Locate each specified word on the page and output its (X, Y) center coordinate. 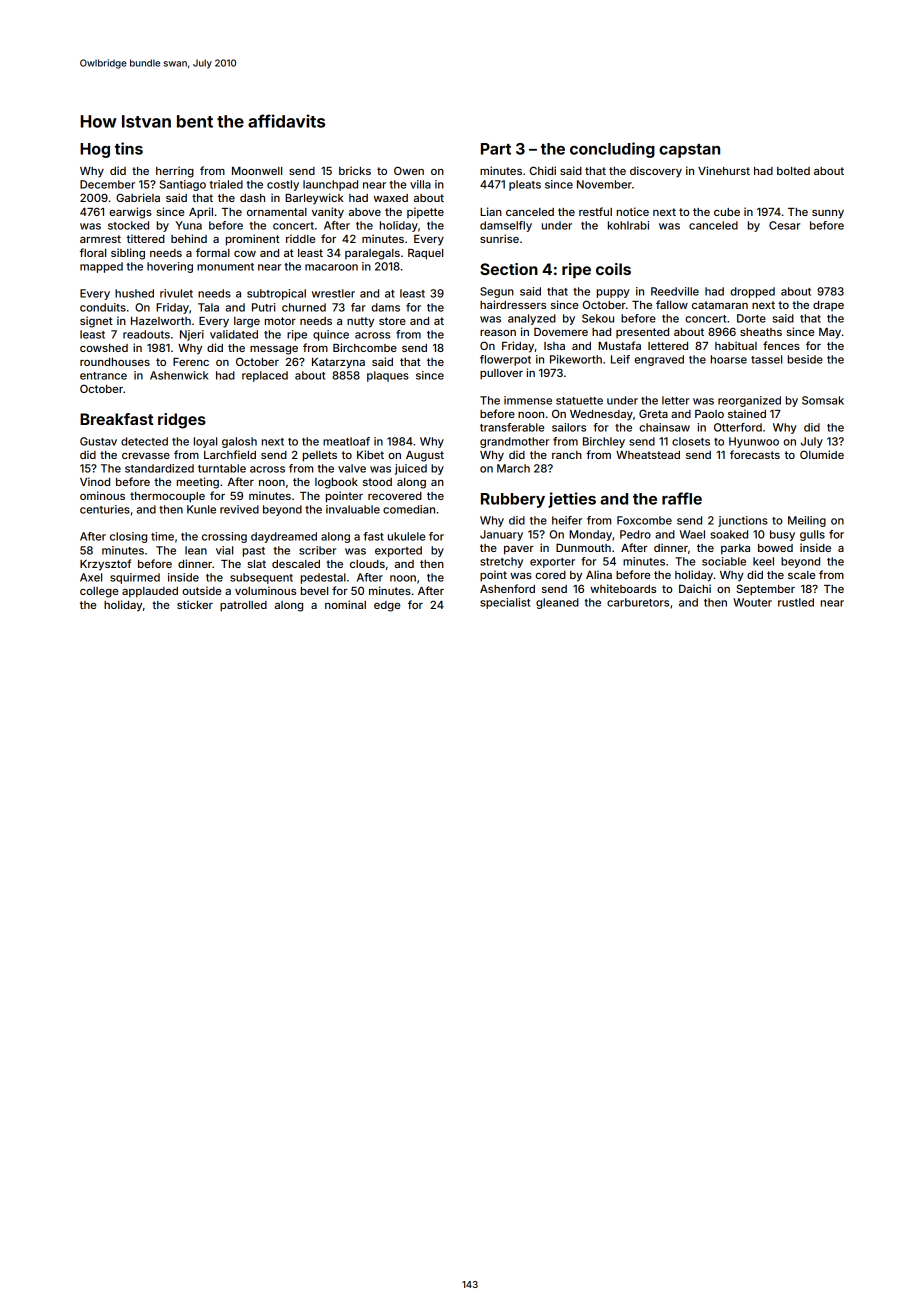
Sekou (598, 318)
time (162, 536)
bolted (793, 171)
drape (828, 306)
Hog (95, 150)
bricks (355, 170)
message (274, 350)
